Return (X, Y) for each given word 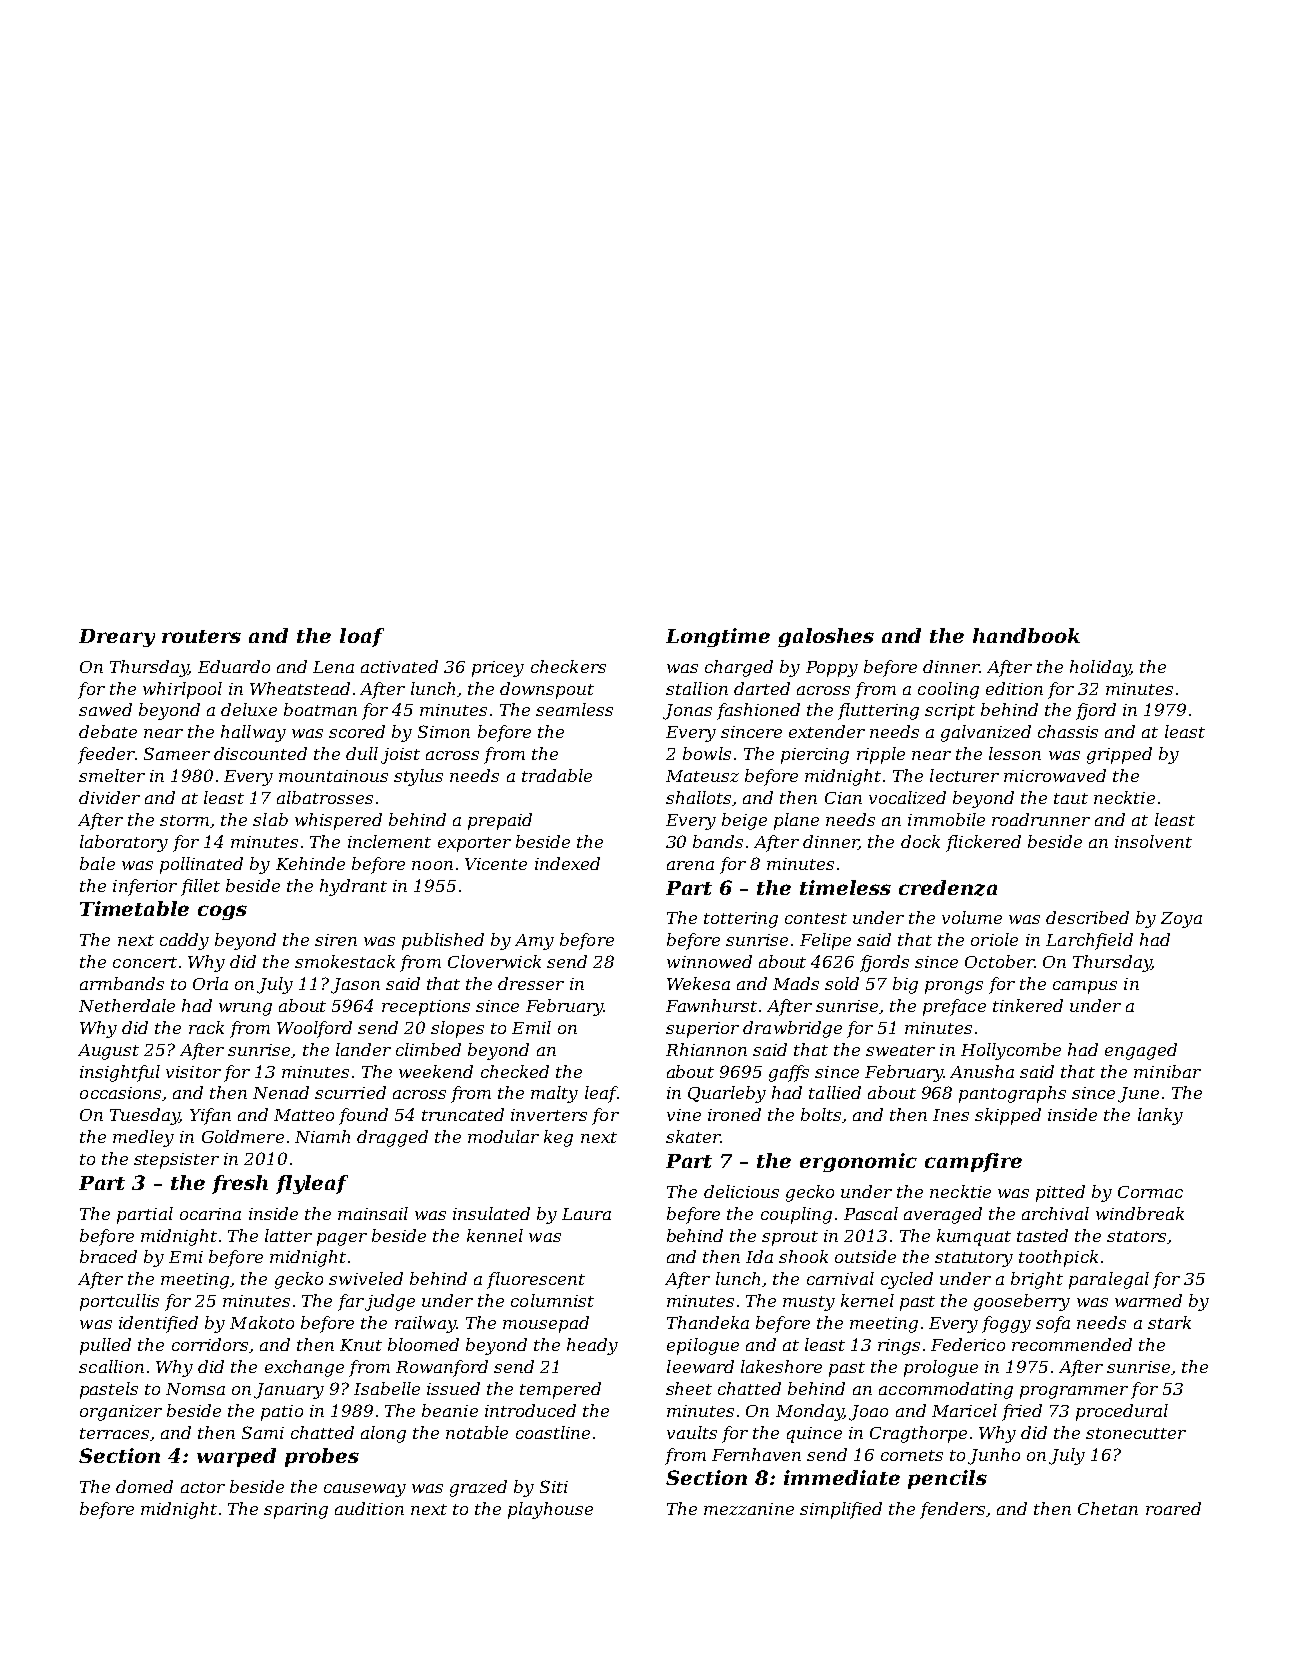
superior (702, 1030)
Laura (586, 1214)
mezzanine (749, 1509)
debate (108, 731)
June (1138, 1095)
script (950, 712)
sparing (296, 1511)
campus (1085, 987)
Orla (210, 983)
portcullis (119, 1302)
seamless (574, 709)
